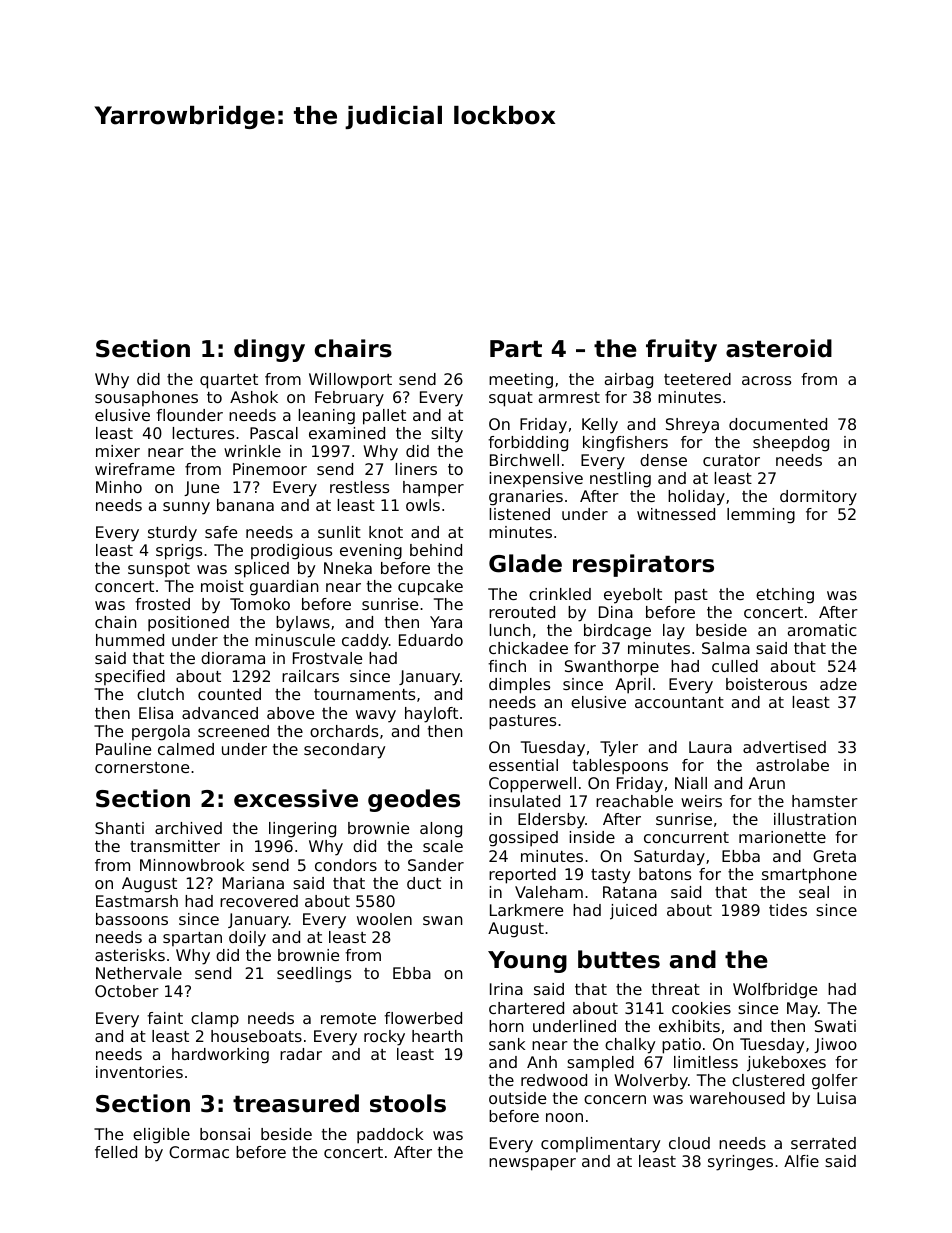 This screenshot has width=952, height=1233. Describe the element at coordinates (353, 348) in the screenshot. I see `chairs` at that location.
